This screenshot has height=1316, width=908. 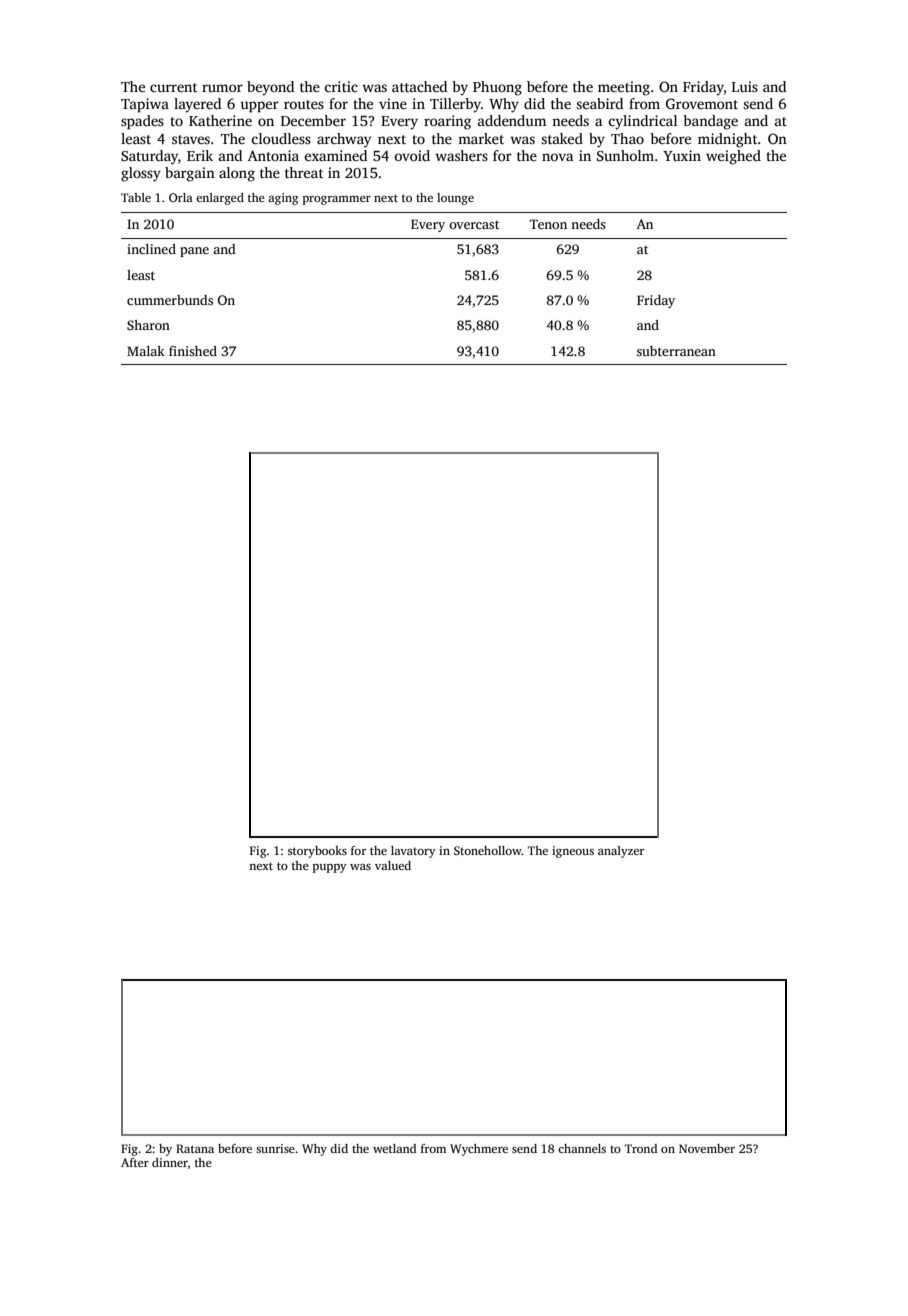 I want to click on addendum, so click(x=512, y=120).
